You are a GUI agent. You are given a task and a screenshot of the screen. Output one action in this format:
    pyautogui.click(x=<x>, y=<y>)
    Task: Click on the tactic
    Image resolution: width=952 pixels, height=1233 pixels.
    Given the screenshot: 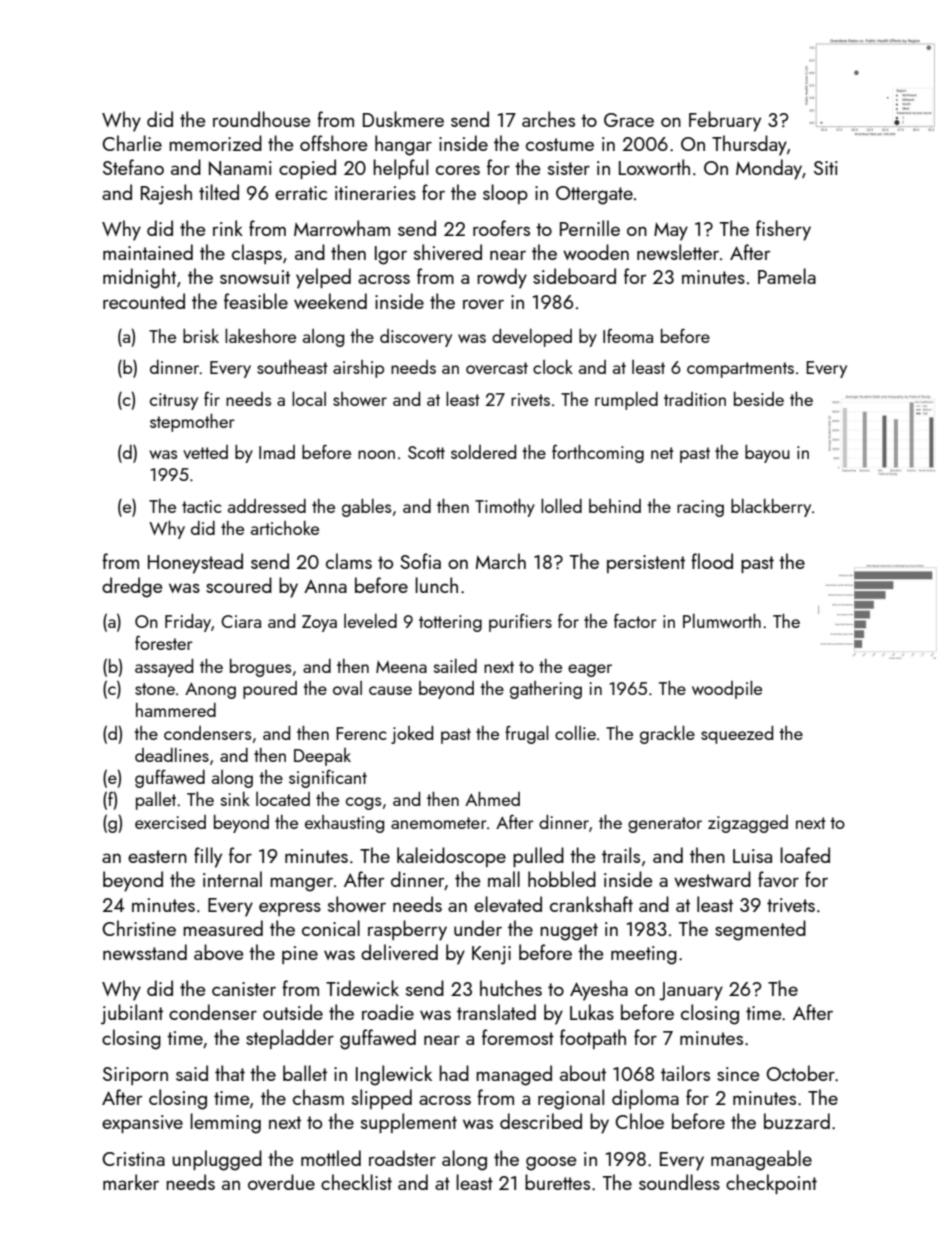 What is the action you would take?
    pyautogui.click(x=201, y=506)
